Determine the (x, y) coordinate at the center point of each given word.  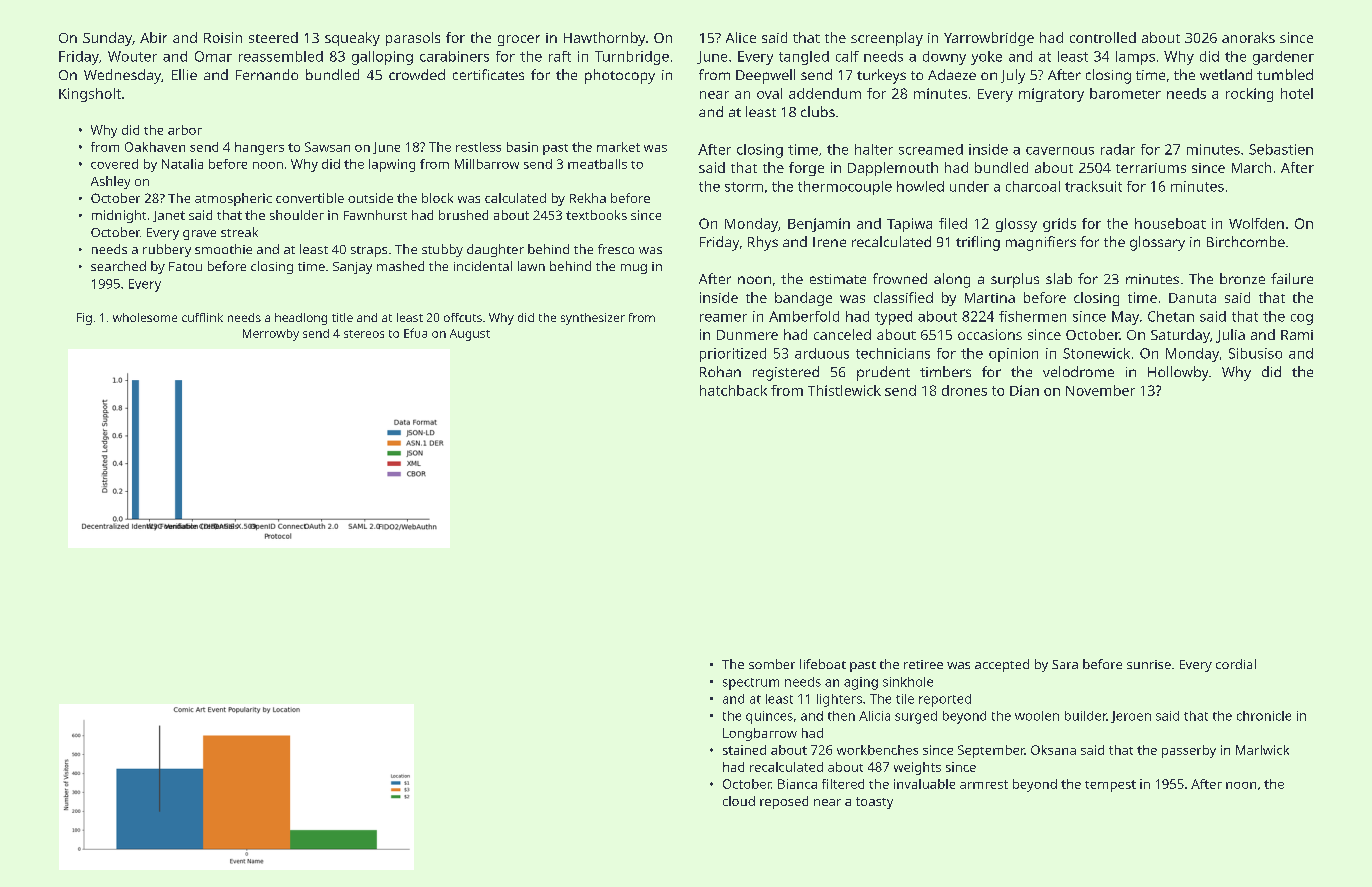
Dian (1024, 390)
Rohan (720, 371)
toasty (874, 803)
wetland (1226, 74)
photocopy (620, 76)
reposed (784, 802)
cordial (1236, 664)
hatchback (733, 390)
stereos (364, 334)
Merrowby (271, 335)
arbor (185, 130)
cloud (739, 801)
